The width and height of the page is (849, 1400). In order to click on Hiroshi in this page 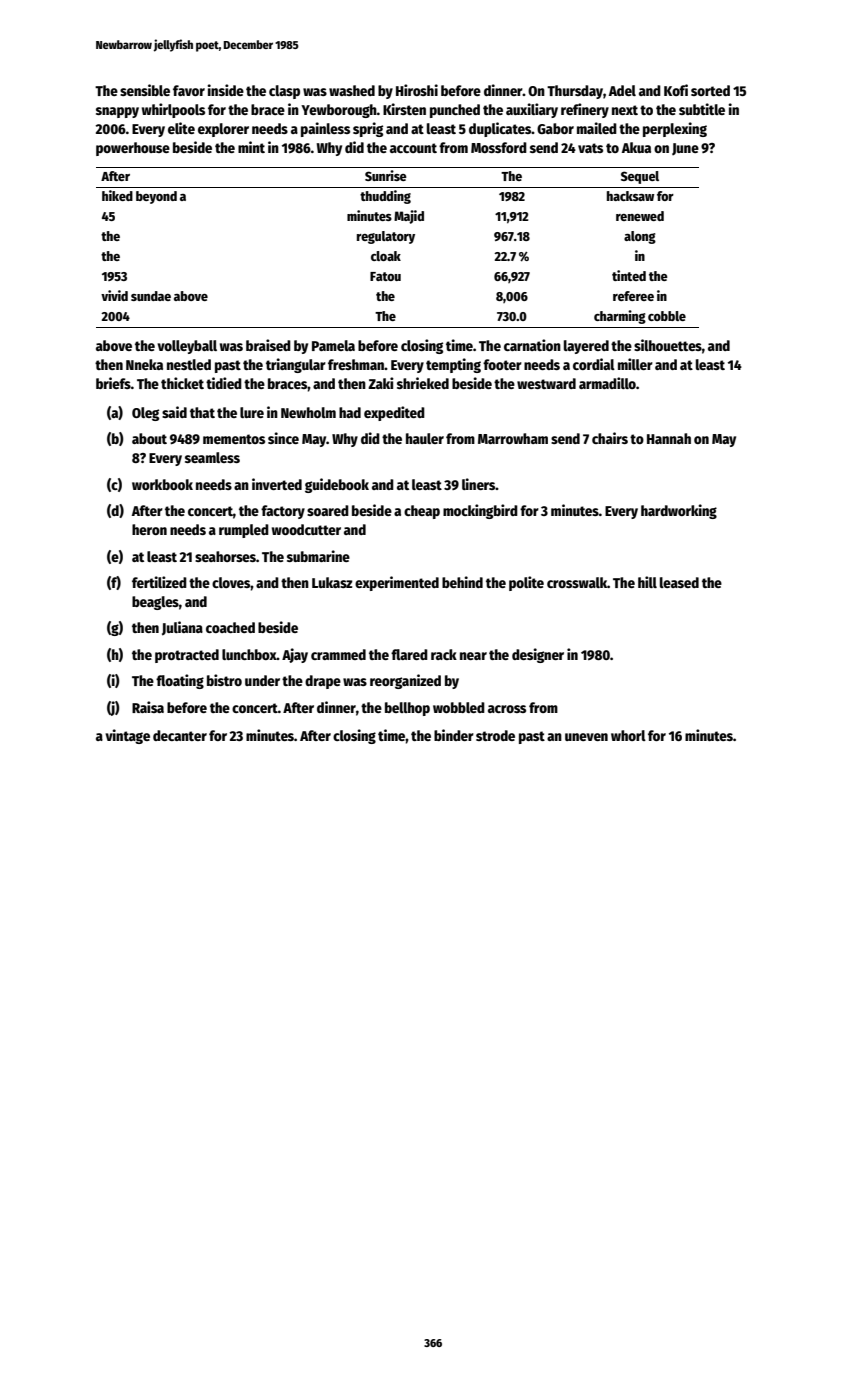, I will do `click(417, 90)`.
